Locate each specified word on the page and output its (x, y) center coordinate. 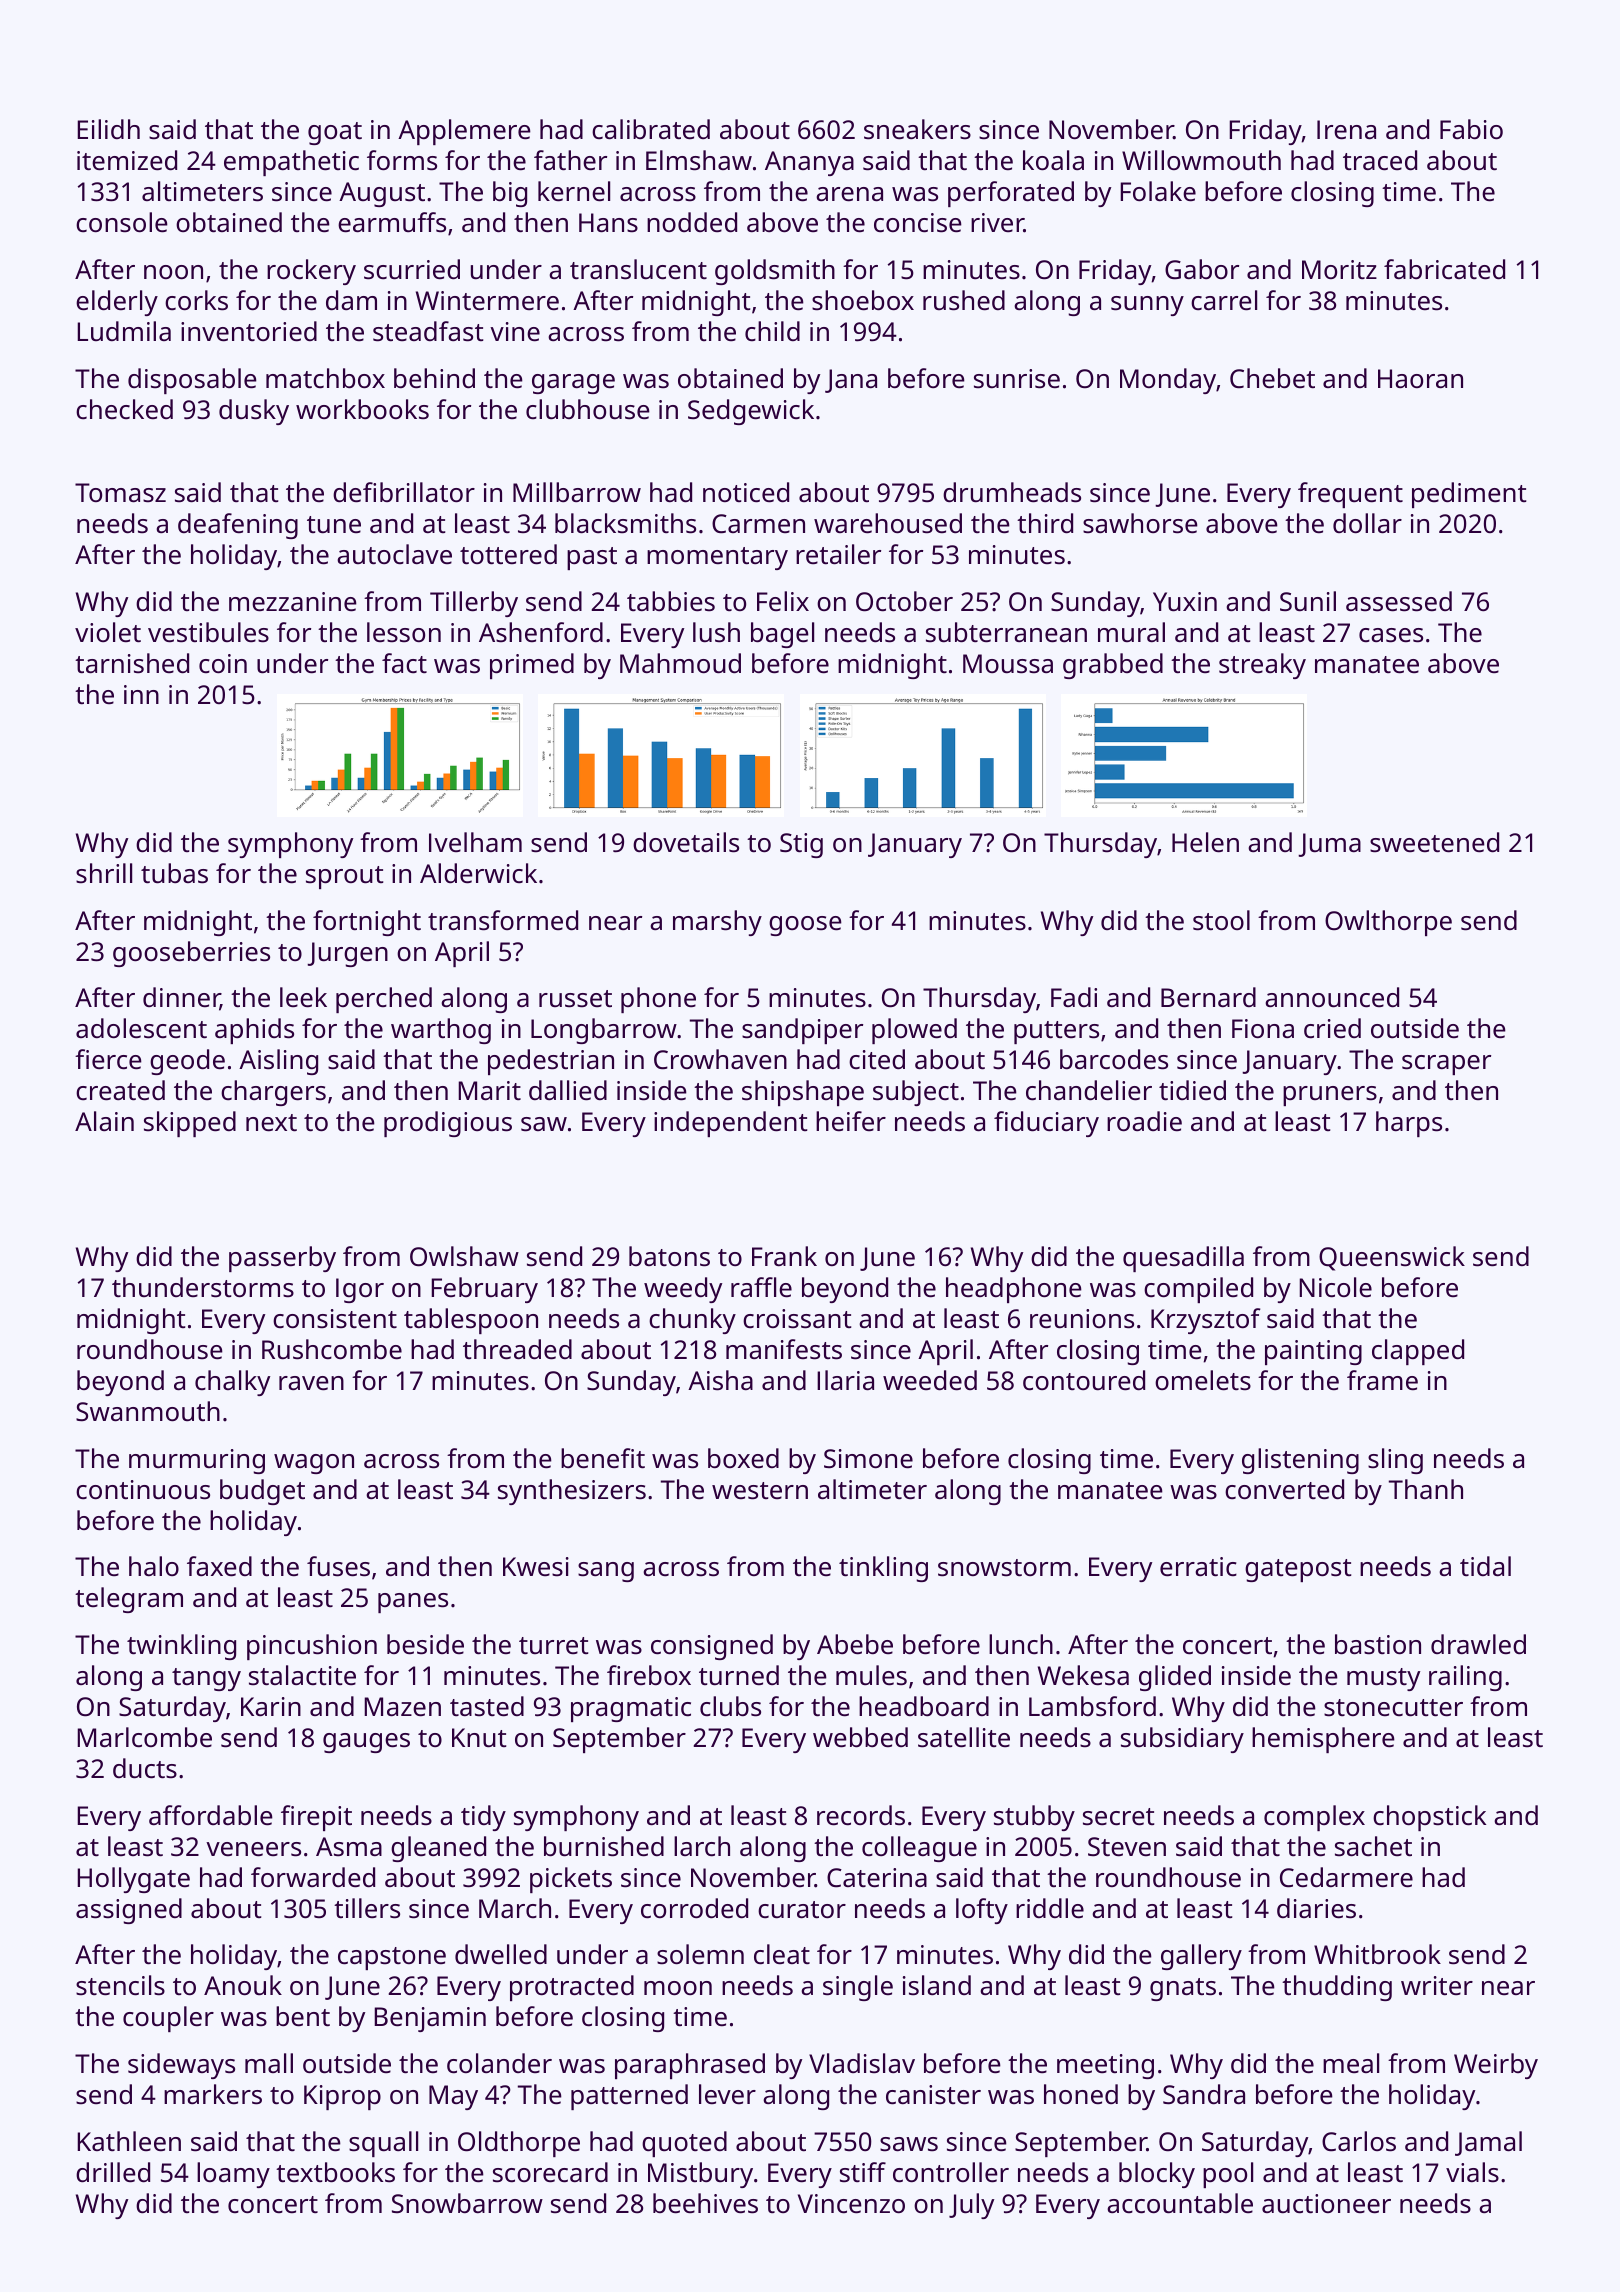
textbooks (335, 2172)
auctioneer (1326, 2204)
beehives (705, 2203)
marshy (717, 923)
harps (1409, 1124)
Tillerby (474, 604)
